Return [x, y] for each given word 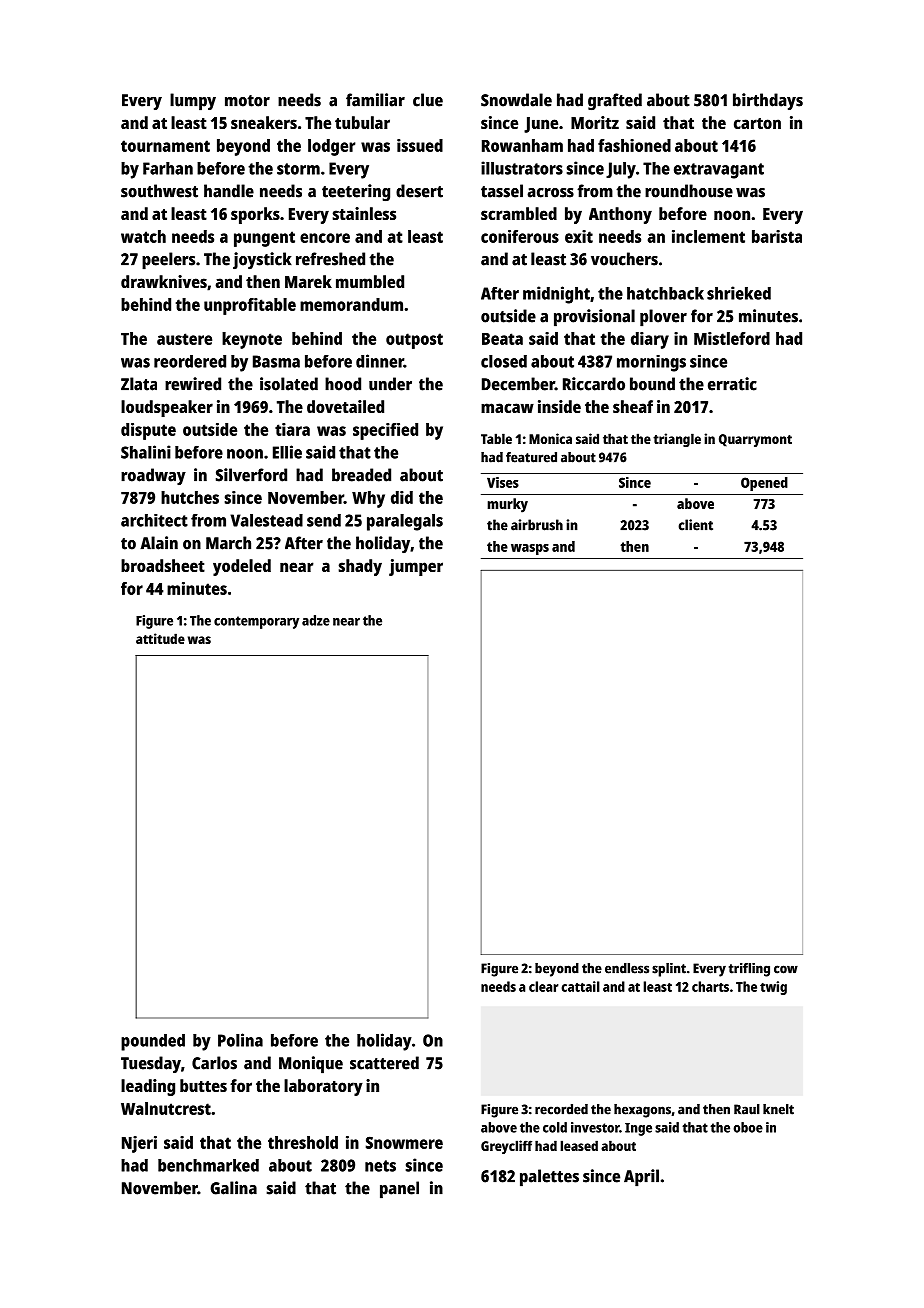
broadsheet [163, 565]
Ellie [287, 452]
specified [385, 431]
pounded [153, 1042]
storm [298, 169]
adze [316, 620]
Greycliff [506, 1147]
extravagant [719, 171]
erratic [732, 384]
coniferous [520, 236]
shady [360, 567]
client [695, 525]
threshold [303, 1142]
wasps [530, 549]
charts [710, 986]
